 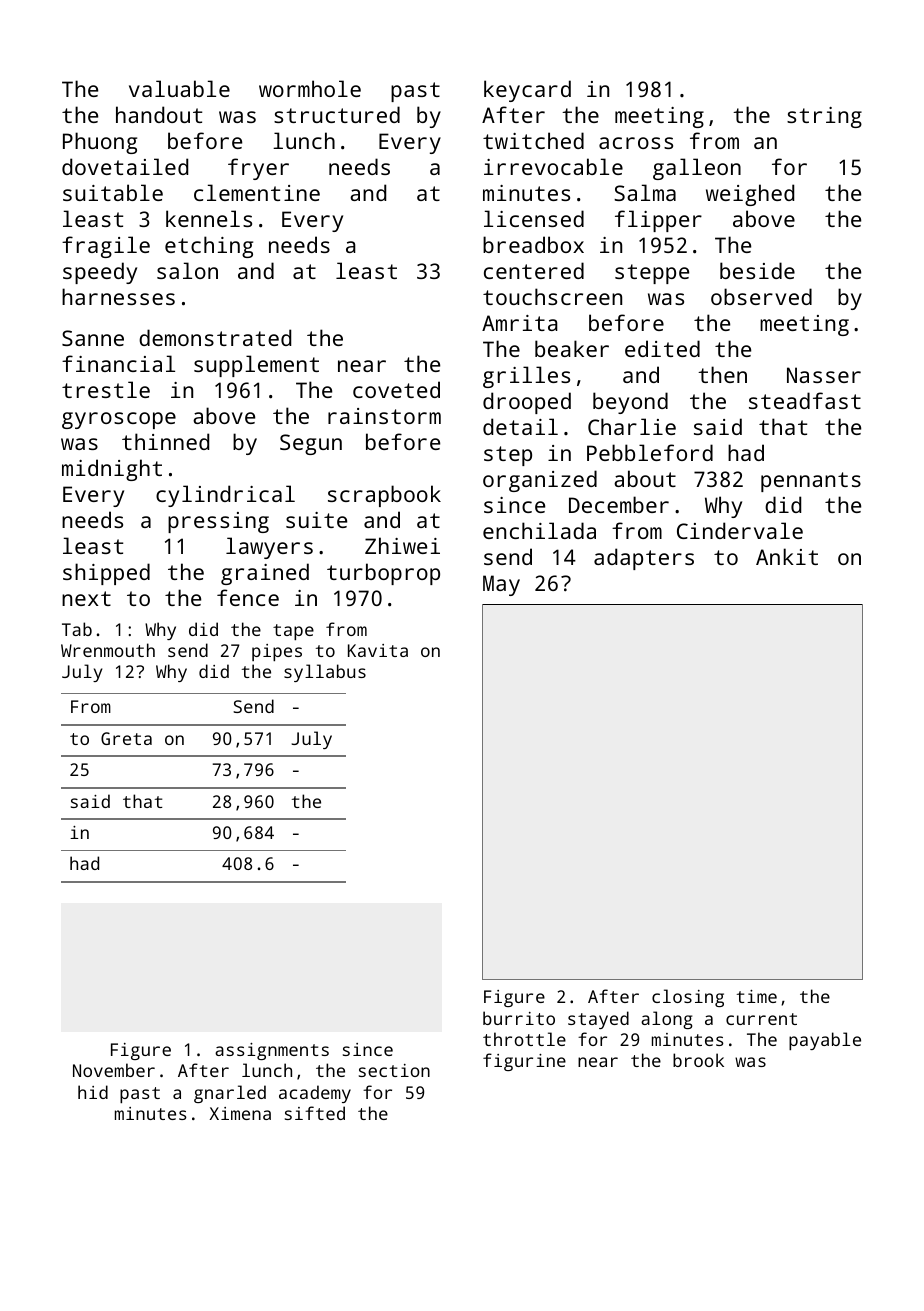 I want to click on centered, so click(x=534, y=270).
